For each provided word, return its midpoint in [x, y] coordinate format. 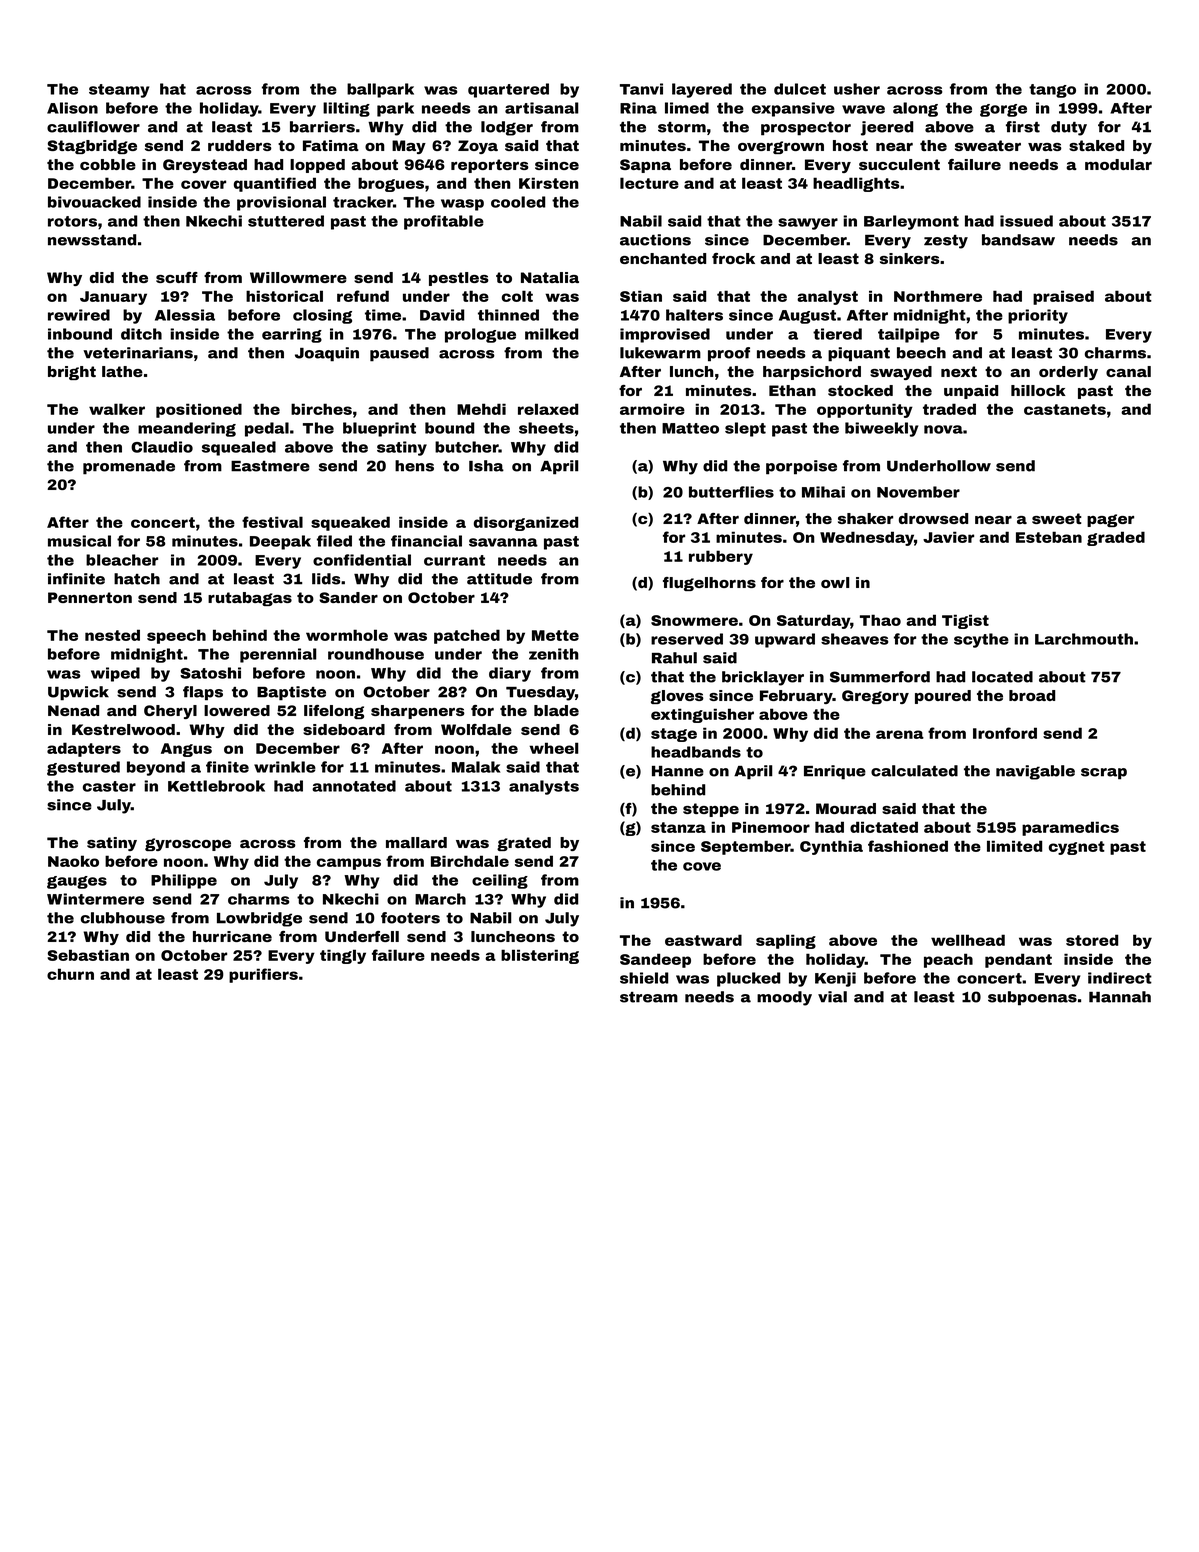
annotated [354, 786]
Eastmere [270, 466]
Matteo [690, 428]
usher [857, 89]
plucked [748, 979]
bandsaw [1018, 240]
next [959, 371]
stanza [678, 827]
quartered [508, 90]
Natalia [550, 277]
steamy [119, 91]
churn [70, 974]
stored [1092, 940]
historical [284, 296]
